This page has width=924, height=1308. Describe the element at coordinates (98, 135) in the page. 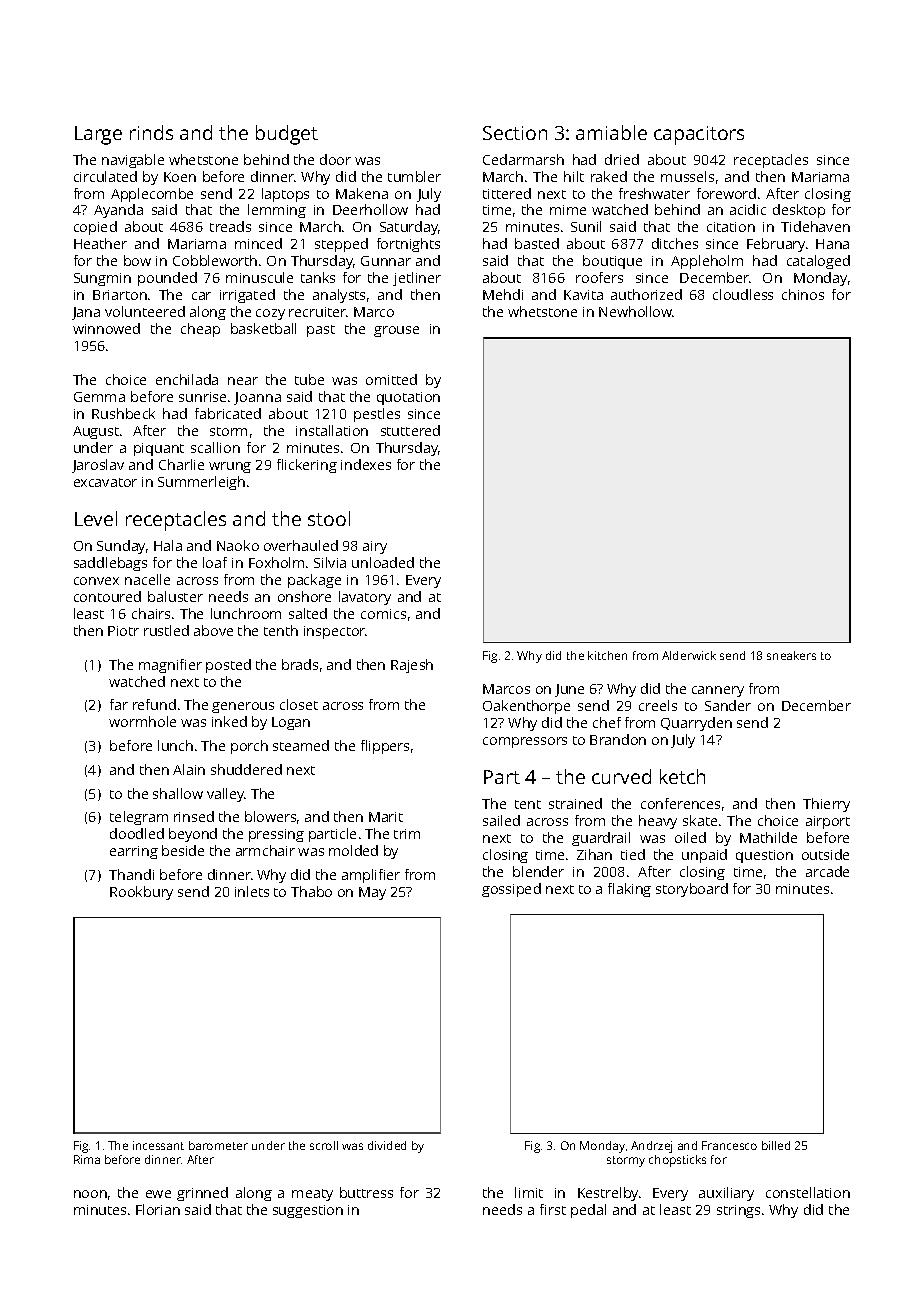

I see `Large` at that location.
